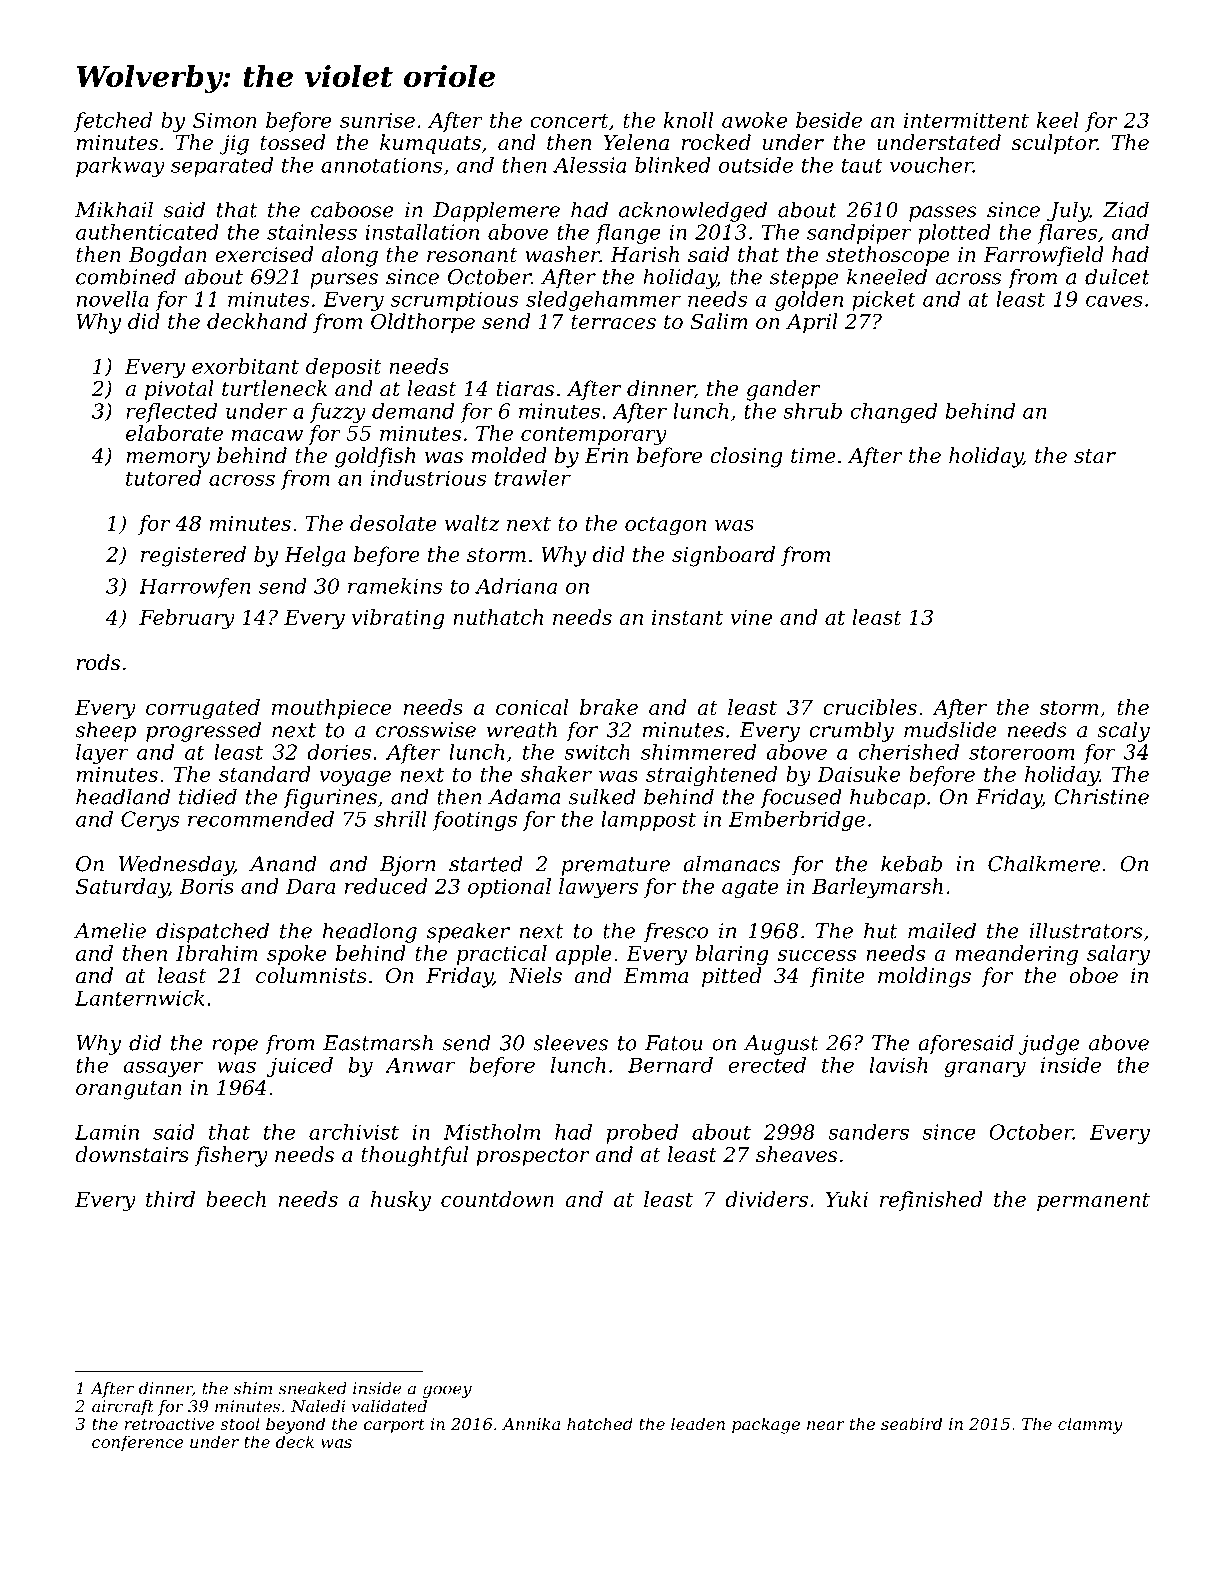 The height and width of the screenshot is (1585, 1225). What do you see at coordinates (1058, 120) in the screenshot?
I see `keel` at bounding box center [1058, 120].
